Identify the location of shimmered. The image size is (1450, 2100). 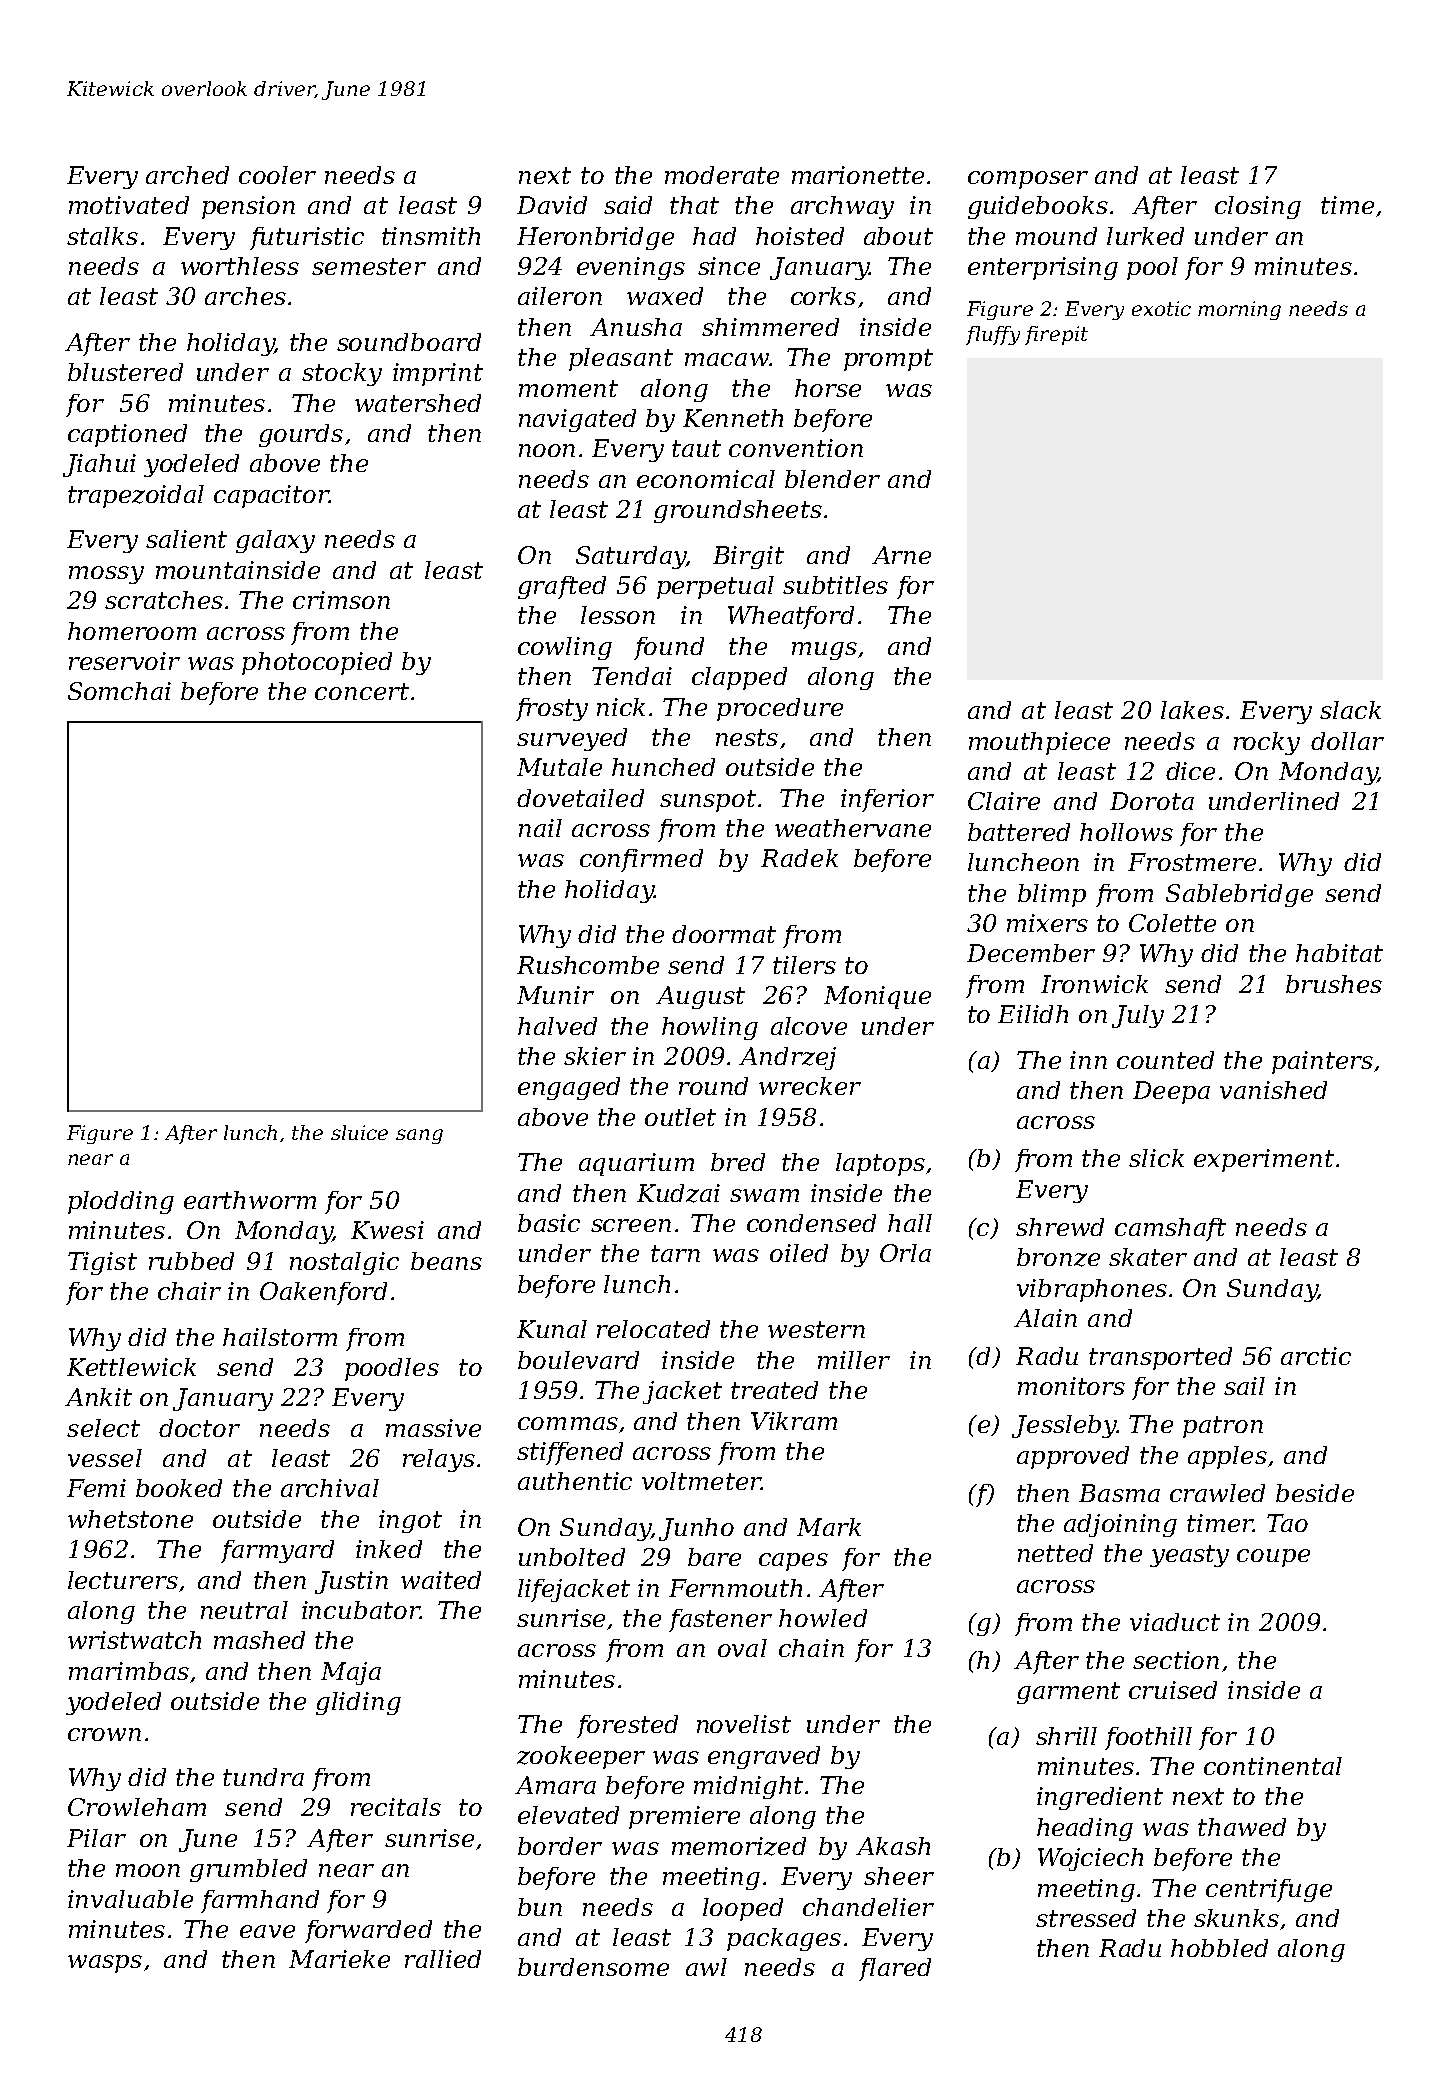
(770, 327).
